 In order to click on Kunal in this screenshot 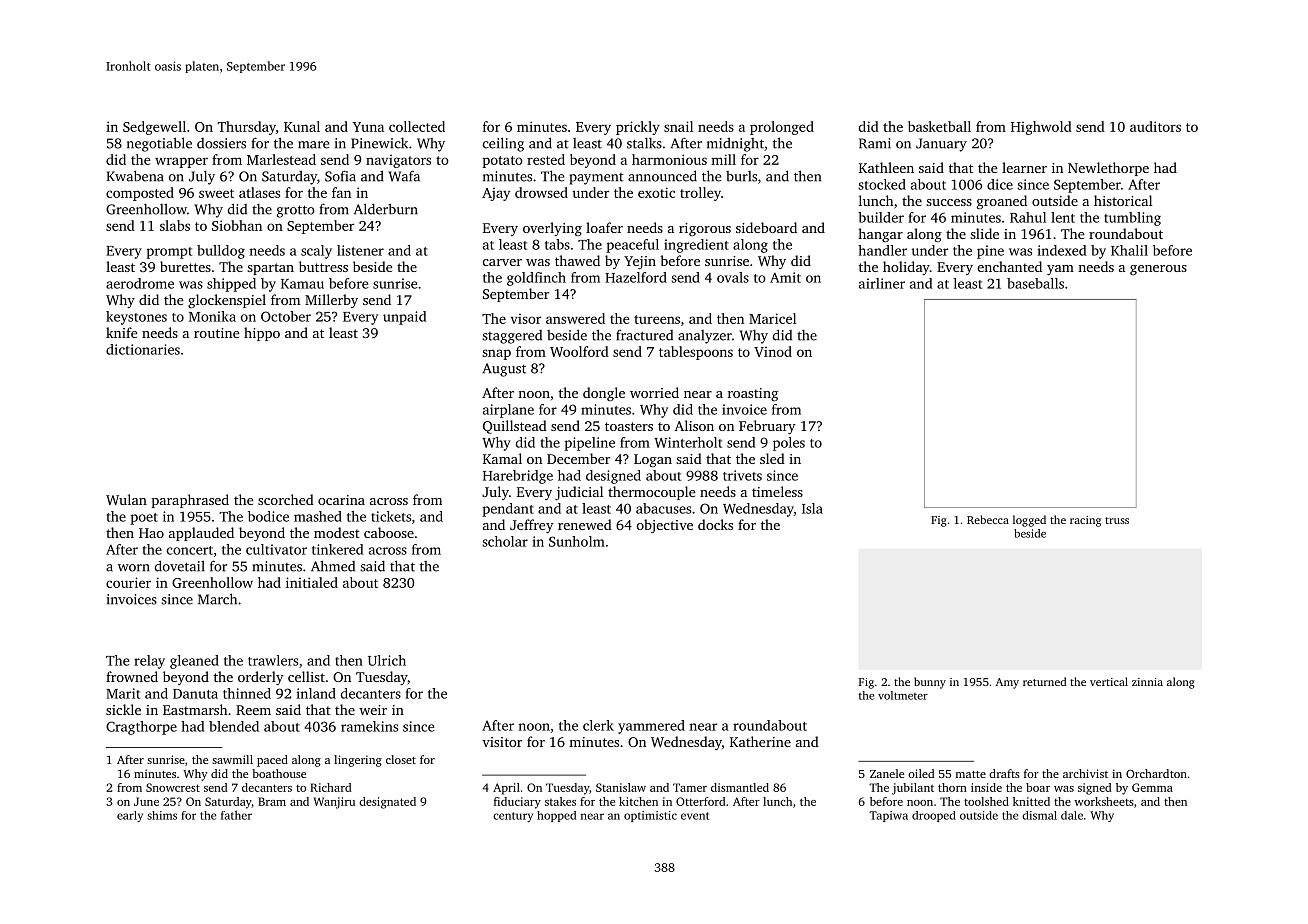, I will do `click(302, 126)`.
